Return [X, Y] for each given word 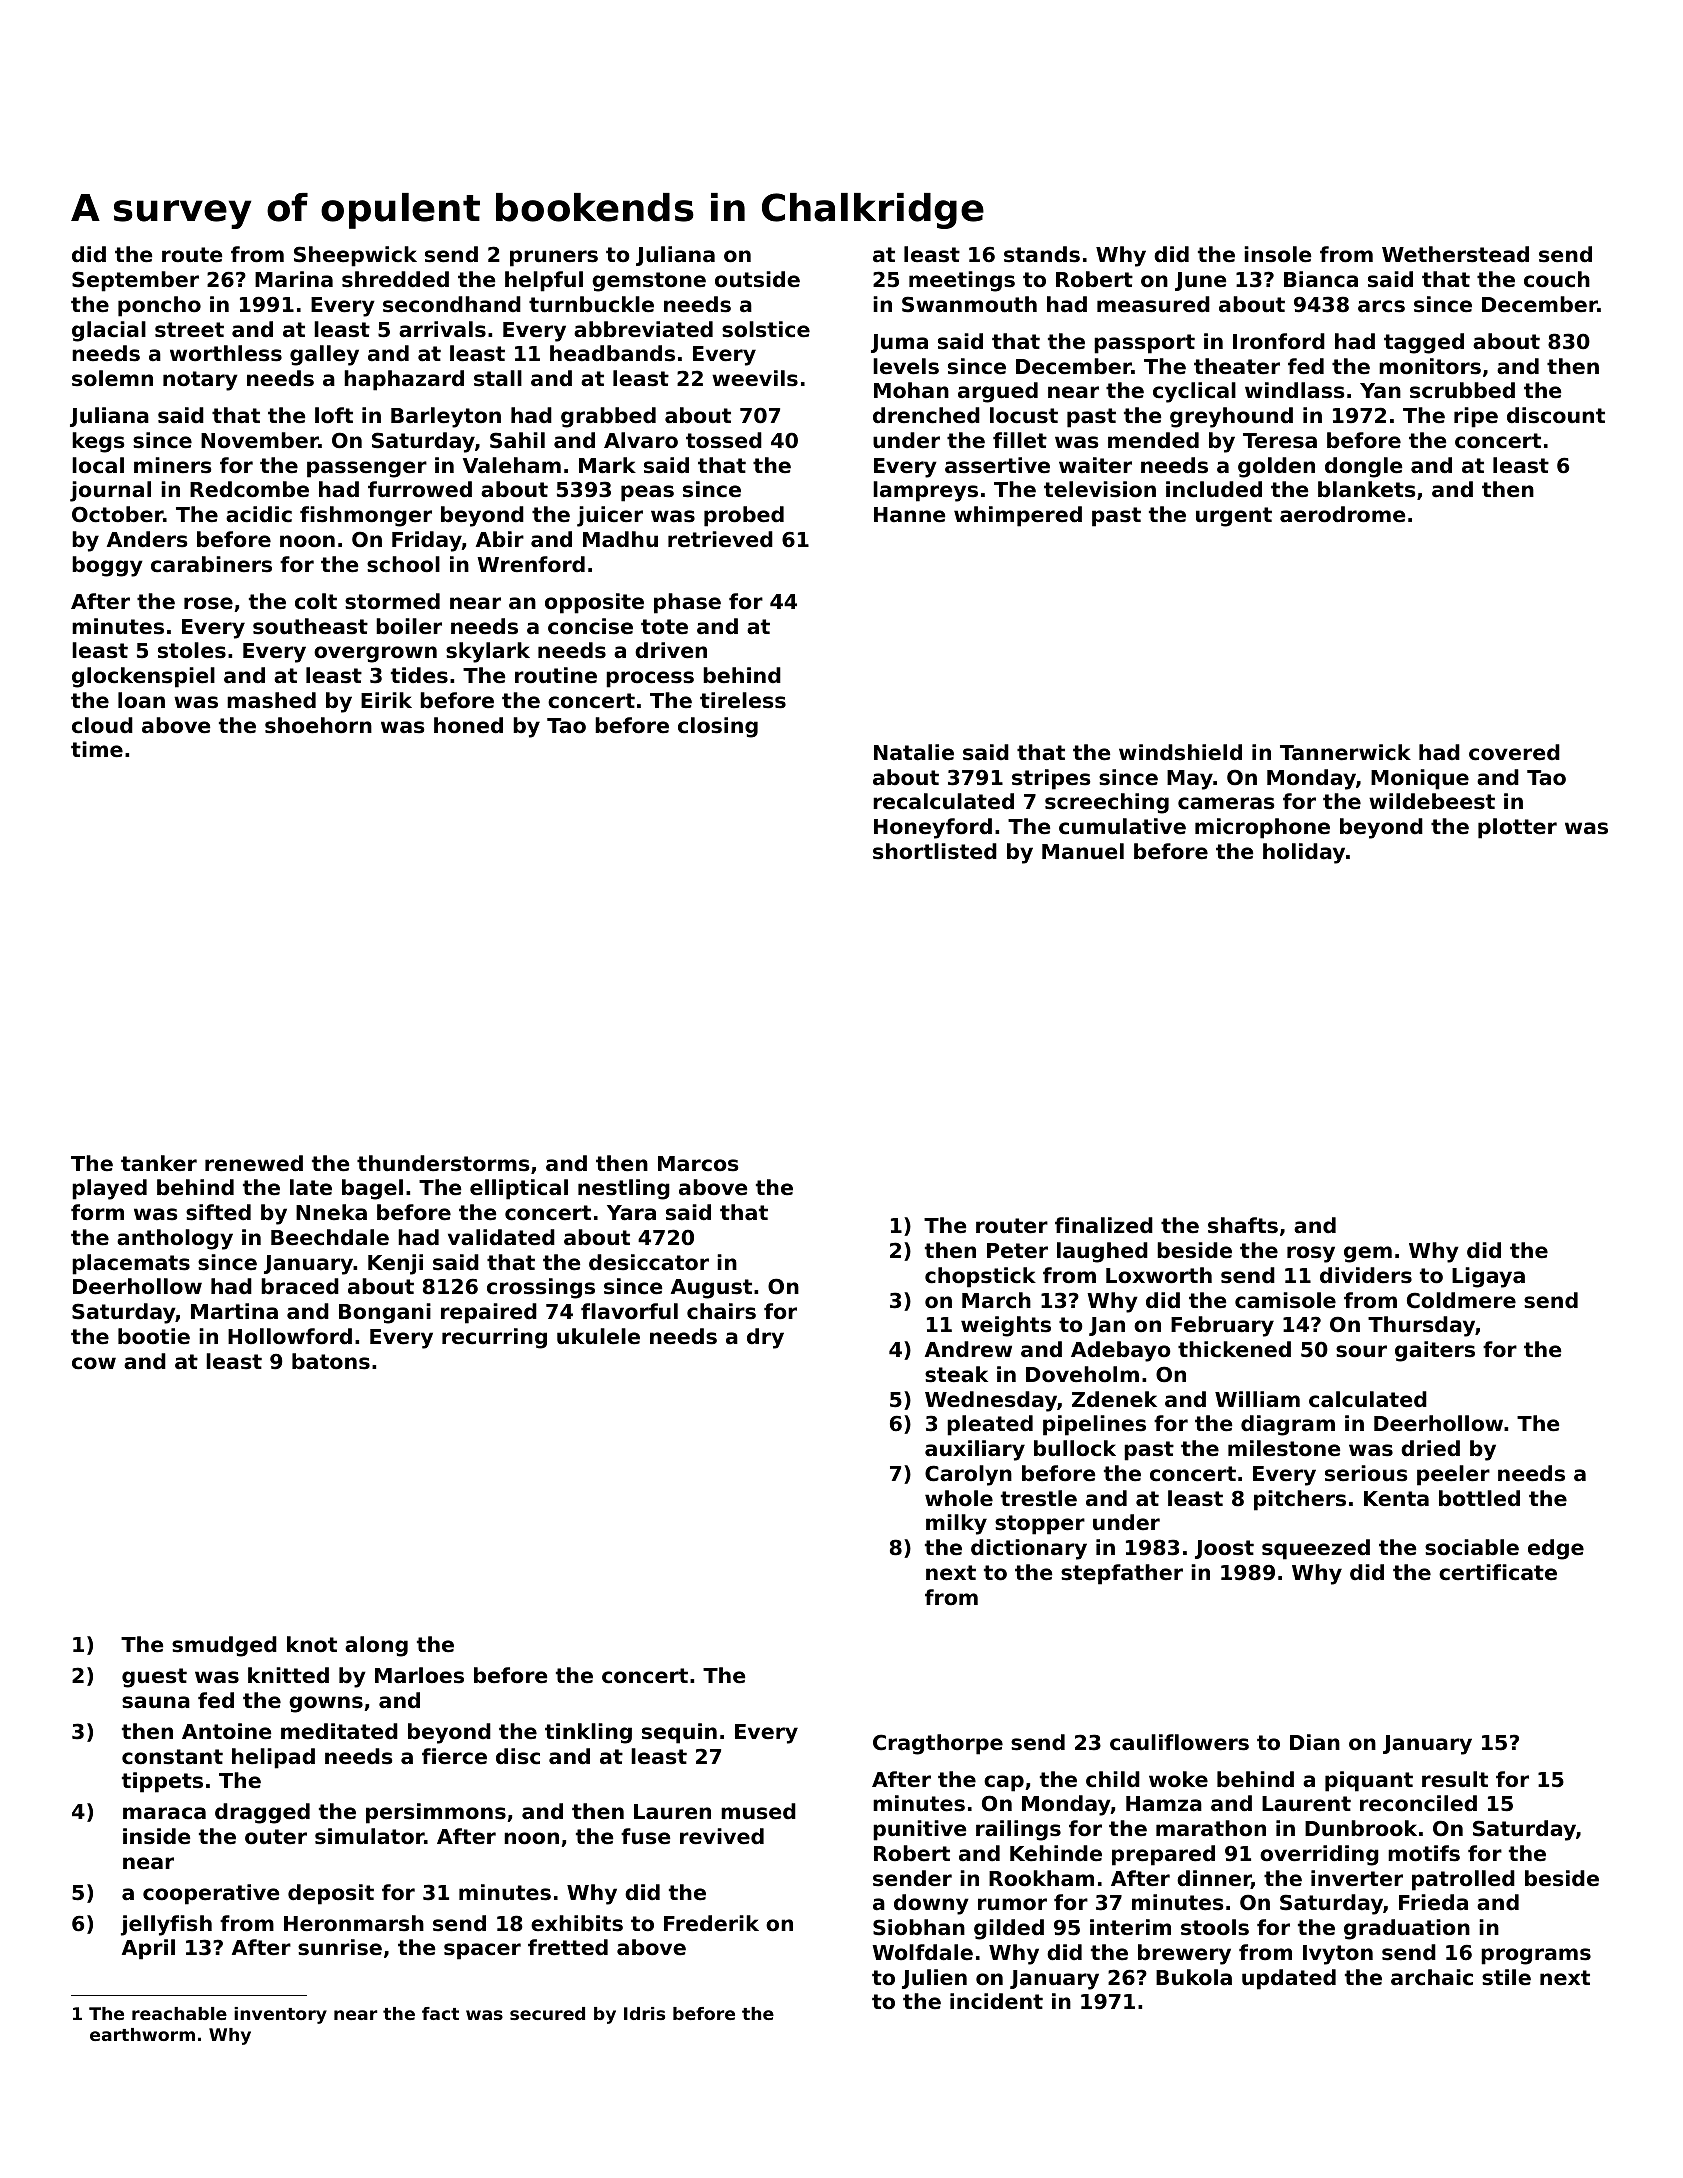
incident [996, 2001]
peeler [1453, 1475]
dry [765, 1338]
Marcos [698, 1164]
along [376, 1646]
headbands [612, 353]
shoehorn [318, 725]
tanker [159, 1163]
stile [1506, 1977]
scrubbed [1462, 390]
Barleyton [446, 417]
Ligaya [1488, 1277]
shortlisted [935, 851]
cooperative [211, 1894]
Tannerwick [1345, 752]
